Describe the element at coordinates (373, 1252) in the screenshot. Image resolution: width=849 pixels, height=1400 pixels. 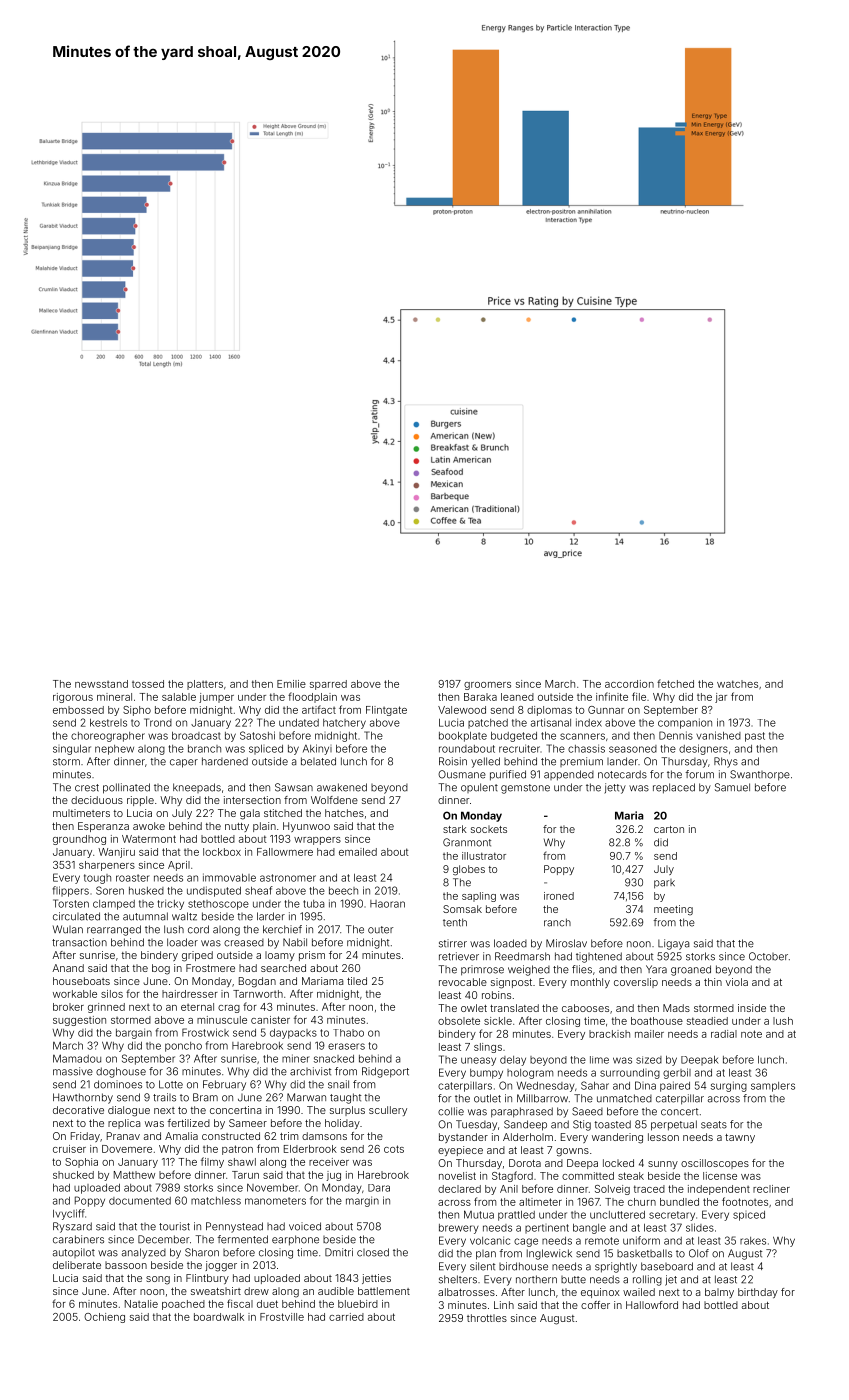
I see `closed` at that location.
